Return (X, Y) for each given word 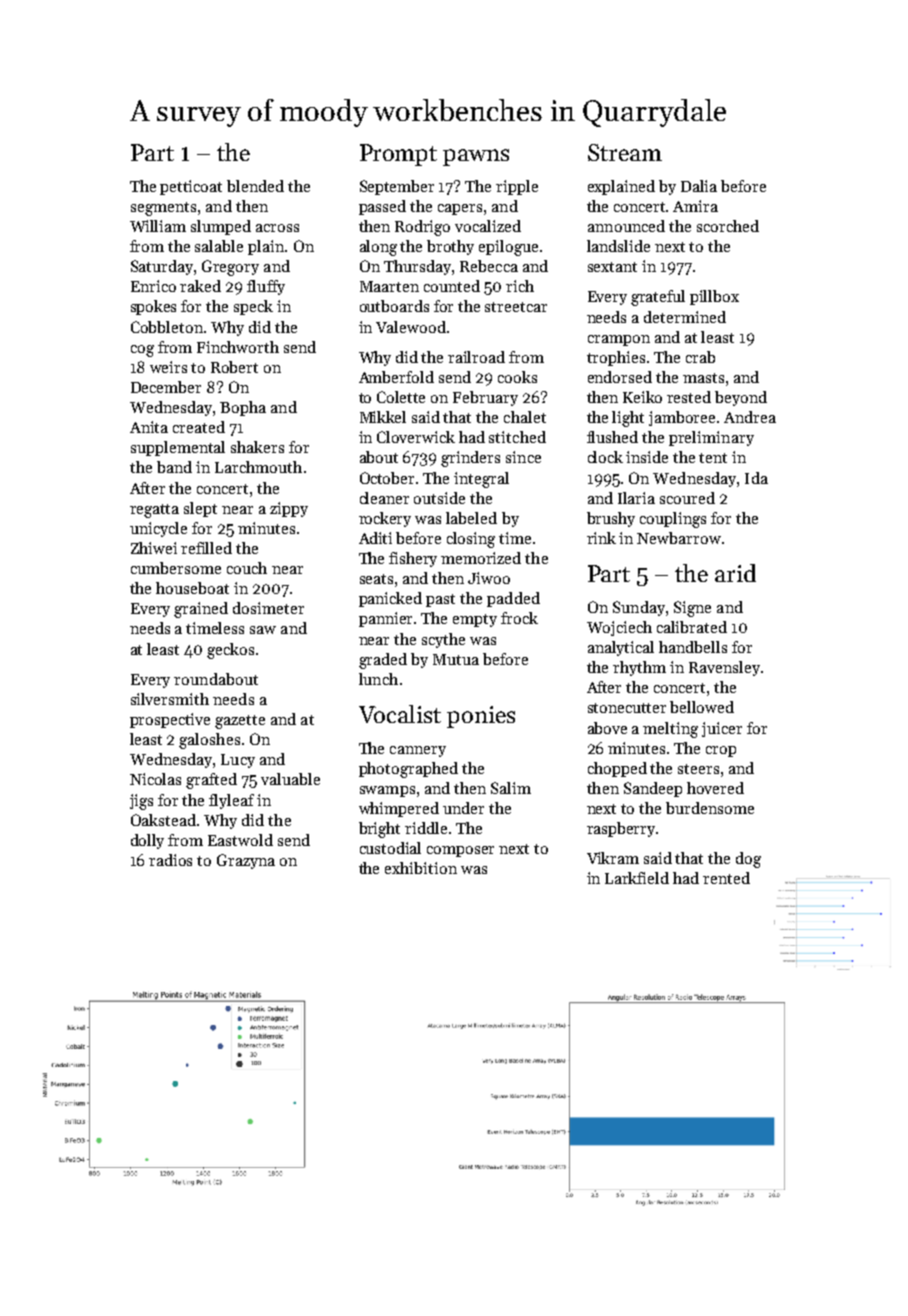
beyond (741, 398)
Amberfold (396, 377)
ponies (481, 717)
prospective (170, 720)
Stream (625, 152)
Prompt (398, 155)
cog (142, 351)
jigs (141, 802)
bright (379, 830)
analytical (621, 648)
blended (255, 186)
